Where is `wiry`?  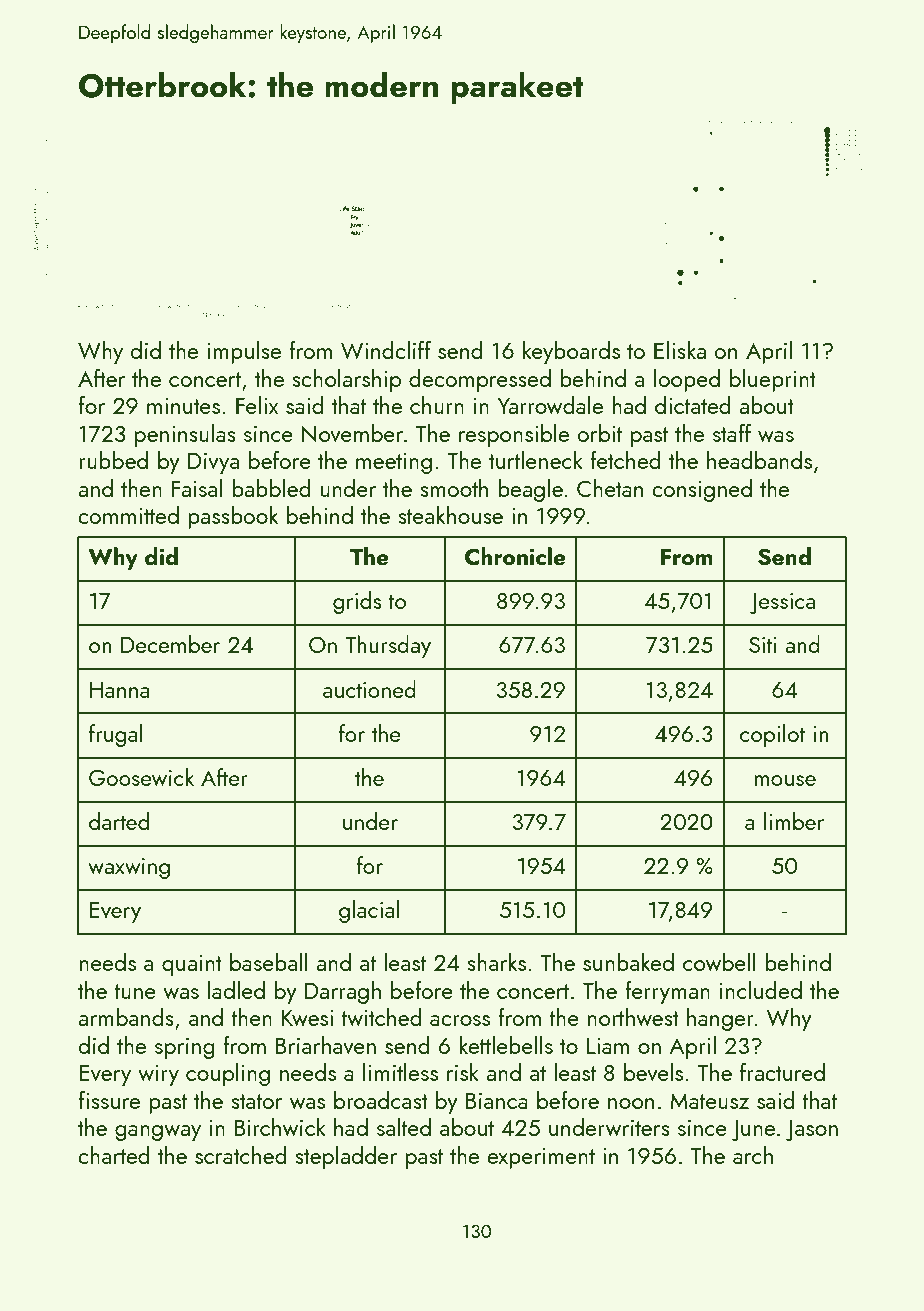
wiry is located at coordinates (158, 1075).
